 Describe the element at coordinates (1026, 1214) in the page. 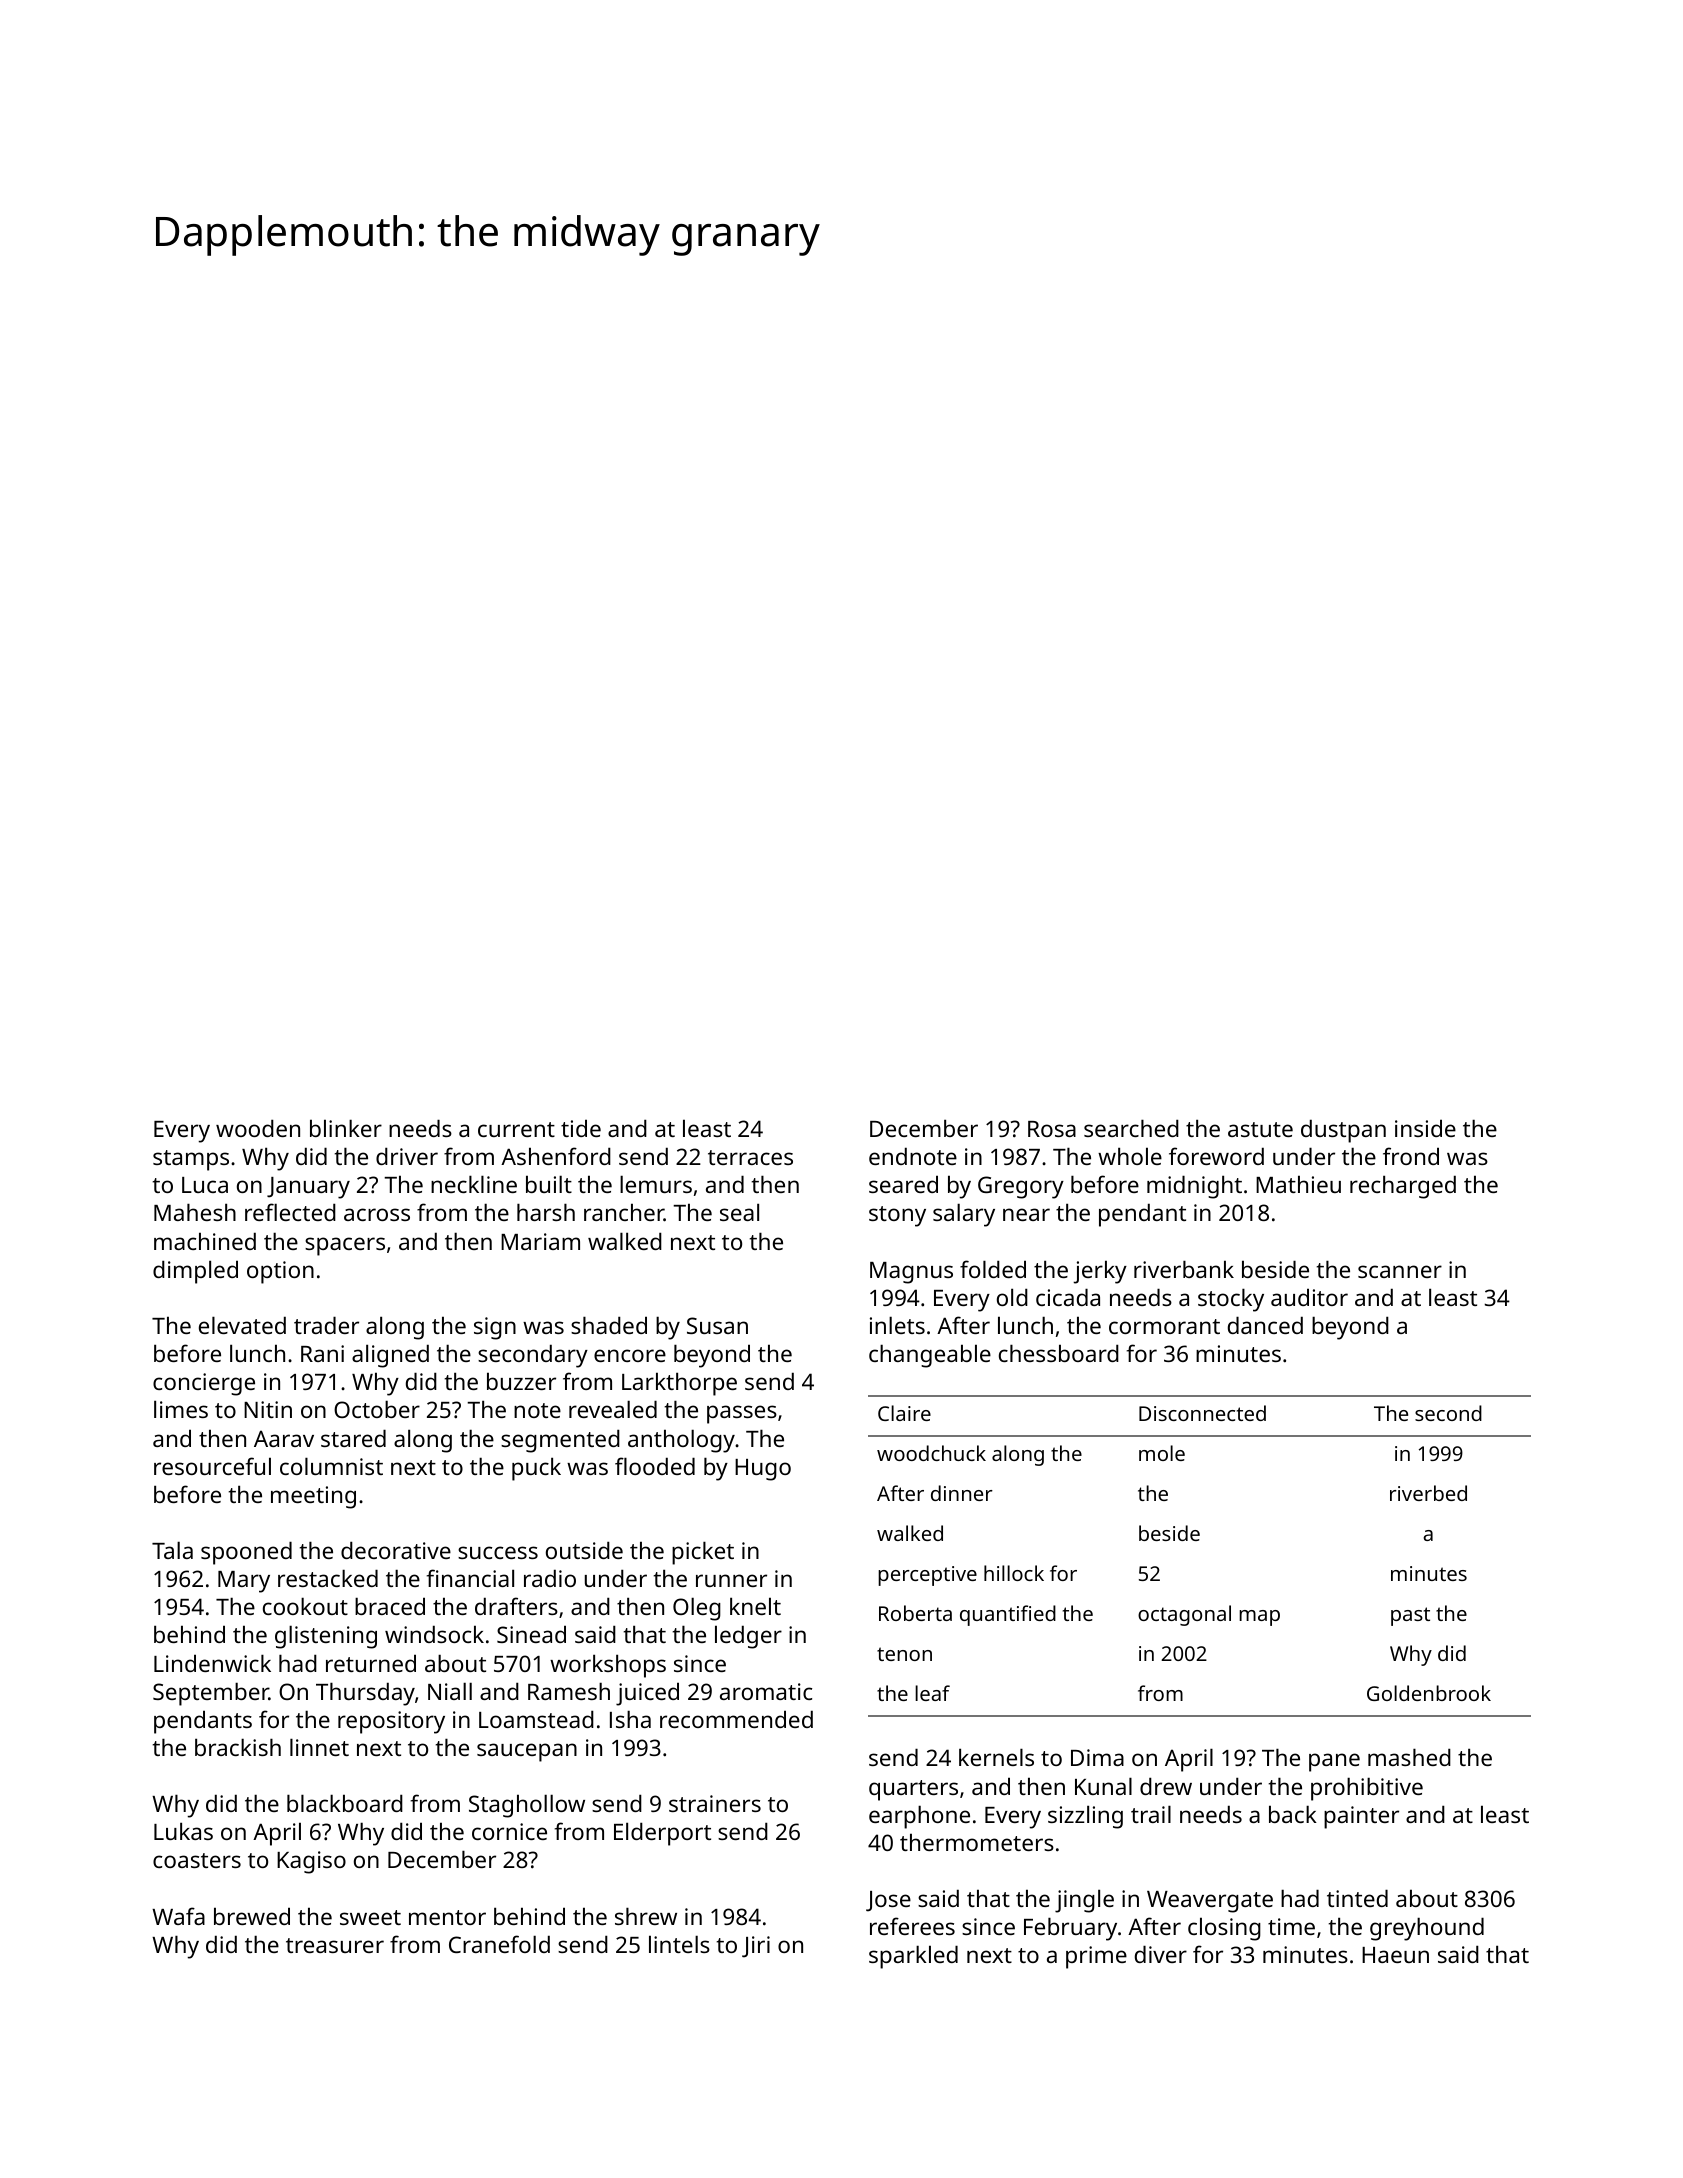

I see `near` at that location.
